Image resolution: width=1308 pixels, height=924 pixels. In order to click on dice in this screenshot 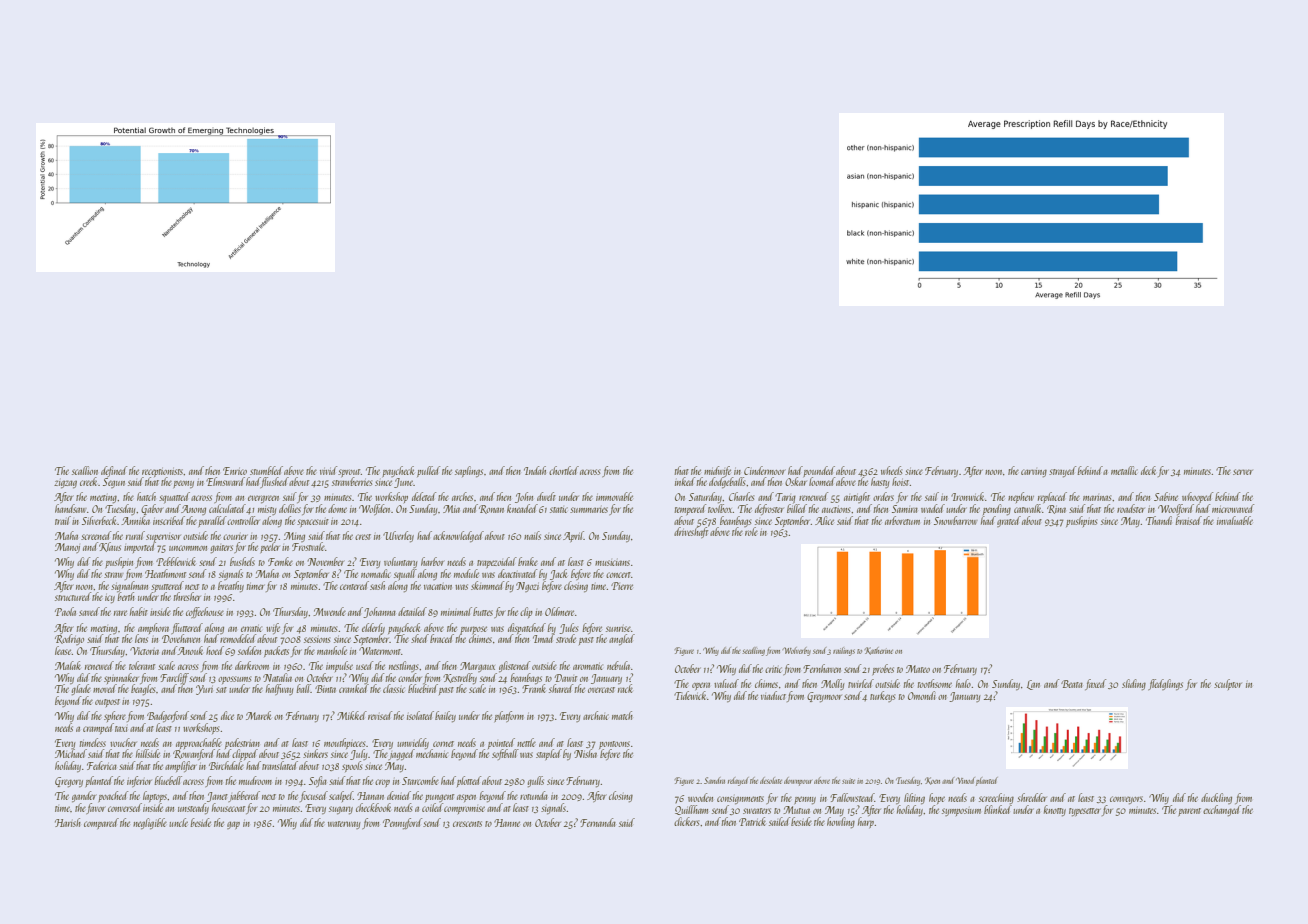, I will do `click(227, 715)`.
